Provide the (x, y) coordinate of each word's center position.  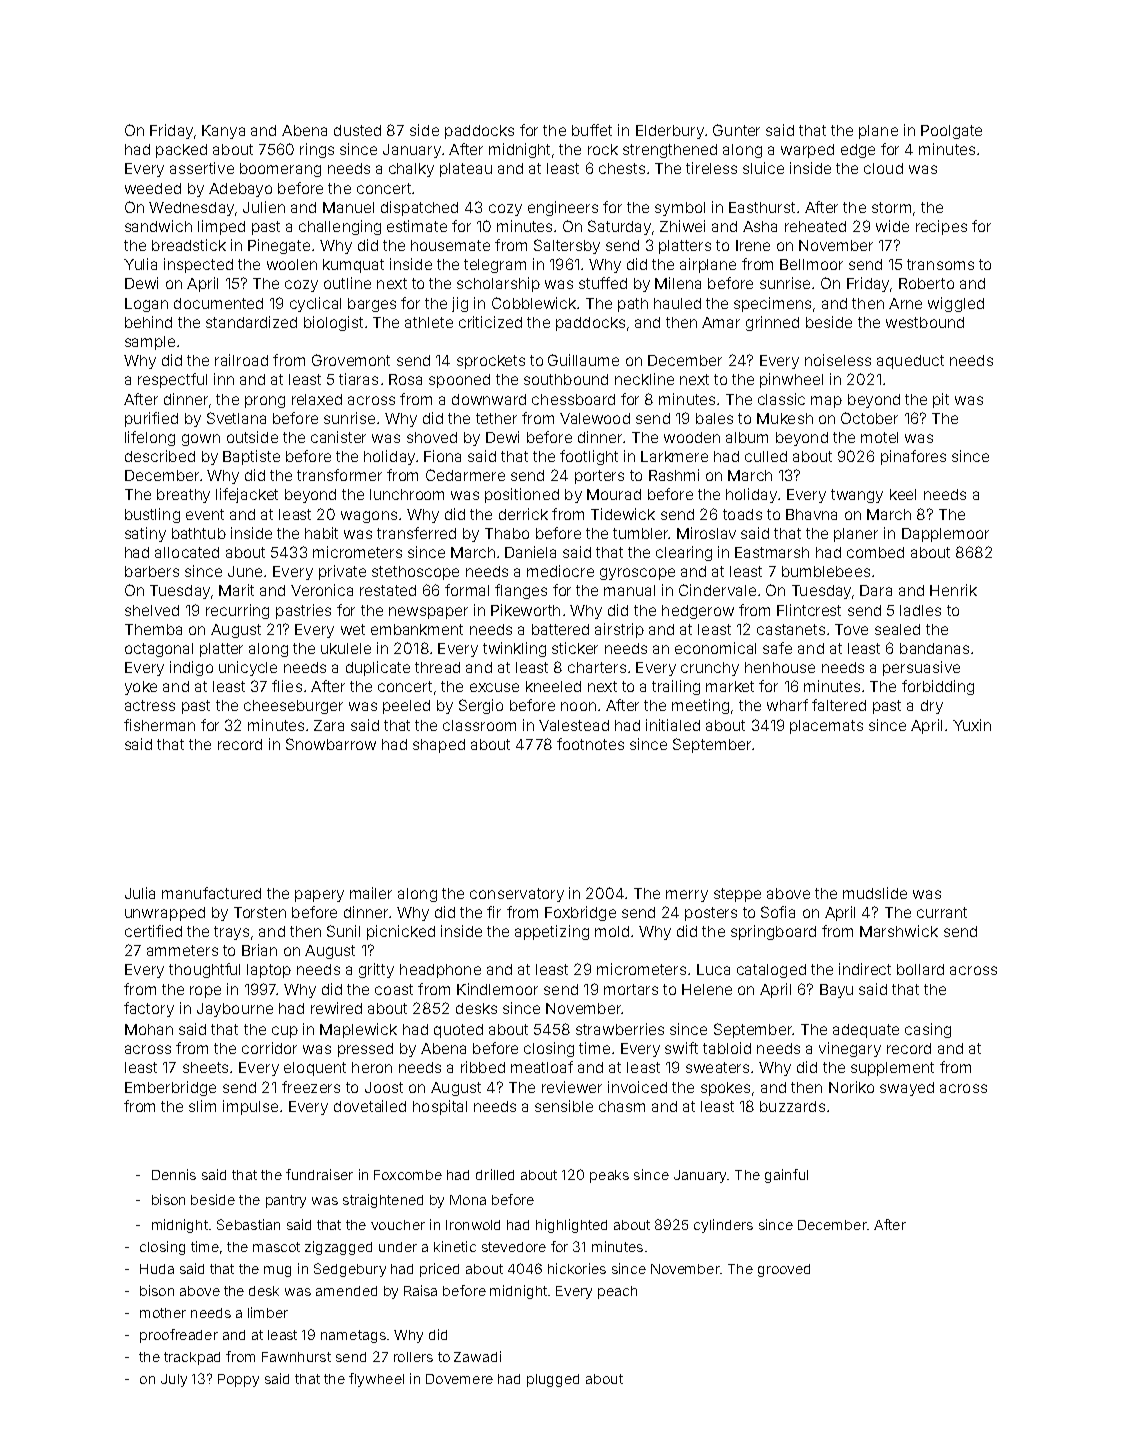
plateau (466, 170)
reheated (815, 226)
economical (715, 648)
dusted (357, 130)
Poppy (238, 1380)
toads (742, 514)
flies (287, 686)
